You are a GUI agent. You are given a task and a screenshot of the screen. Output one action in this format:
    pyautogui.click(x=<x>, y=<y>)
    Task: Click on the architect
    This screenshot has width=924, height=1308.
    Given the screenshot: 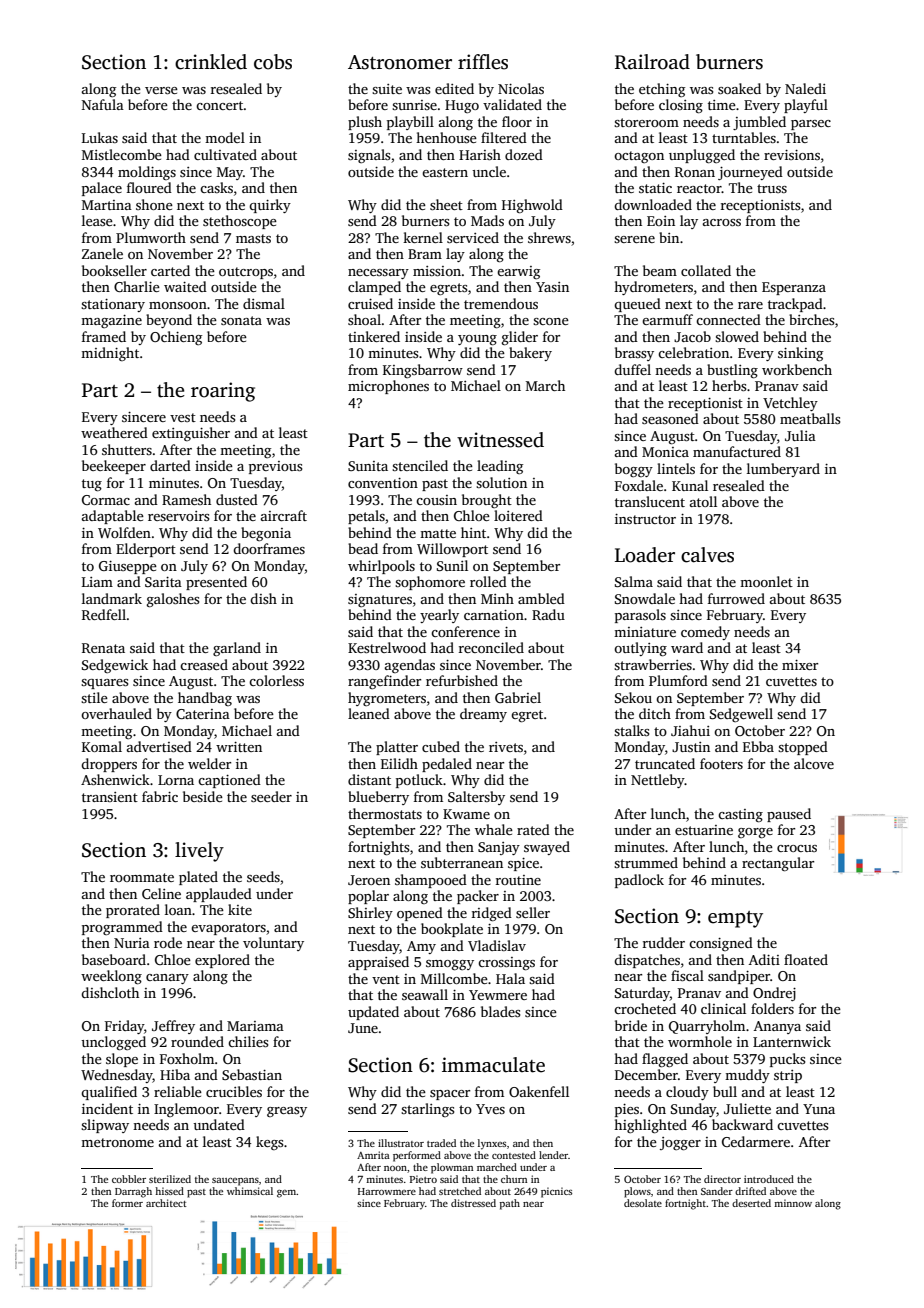 What is the action you would take?
    pyautogui.click(x=166, y=1203)
